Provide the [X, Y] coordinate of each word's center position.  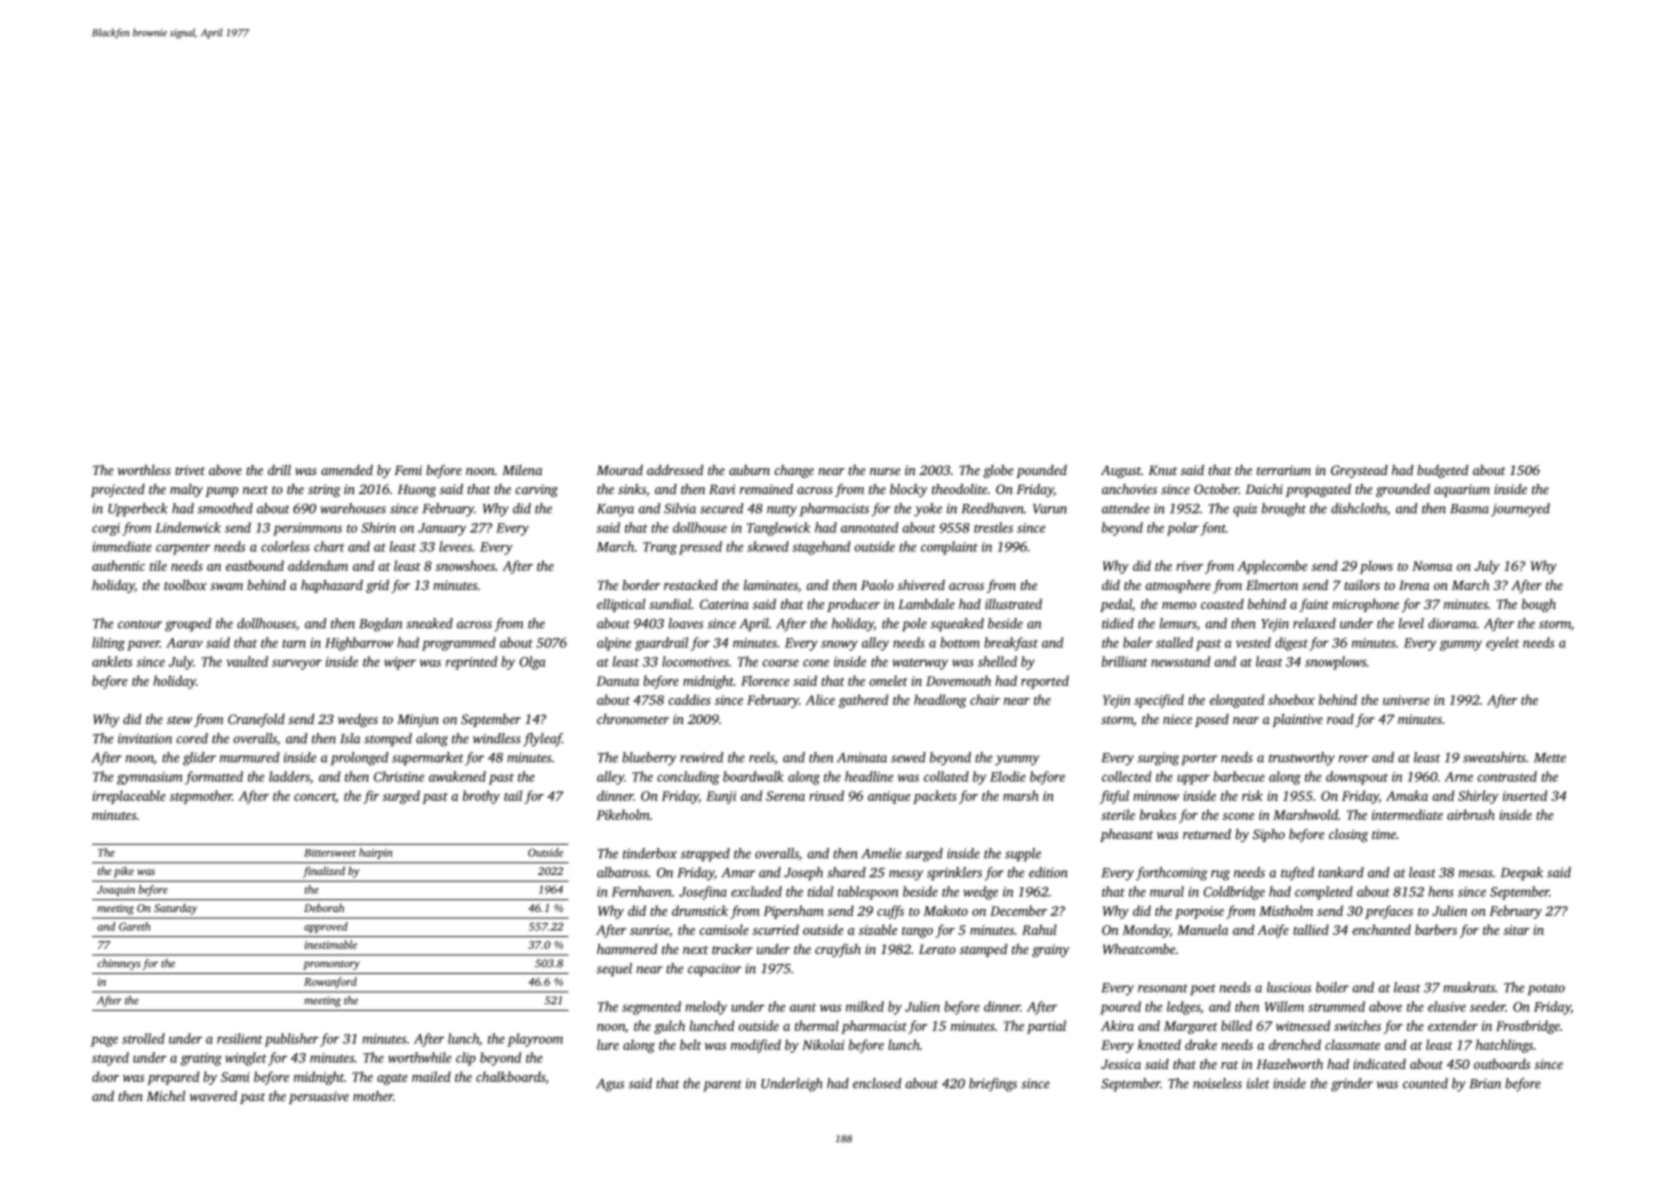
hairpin [376, 853]
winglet [246, 1059]
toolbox [185, 585]
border [641, 585]
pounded [1041, 471]
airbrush [1471, 814]
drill [279, 470]
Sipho [1269, 835]
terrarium [1284, 470]
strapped [705, 855]
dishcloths [1359, 508]
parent [722, 1086]
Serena [785, 796]
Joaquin [116, 890]
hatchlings [1504, 1046]
